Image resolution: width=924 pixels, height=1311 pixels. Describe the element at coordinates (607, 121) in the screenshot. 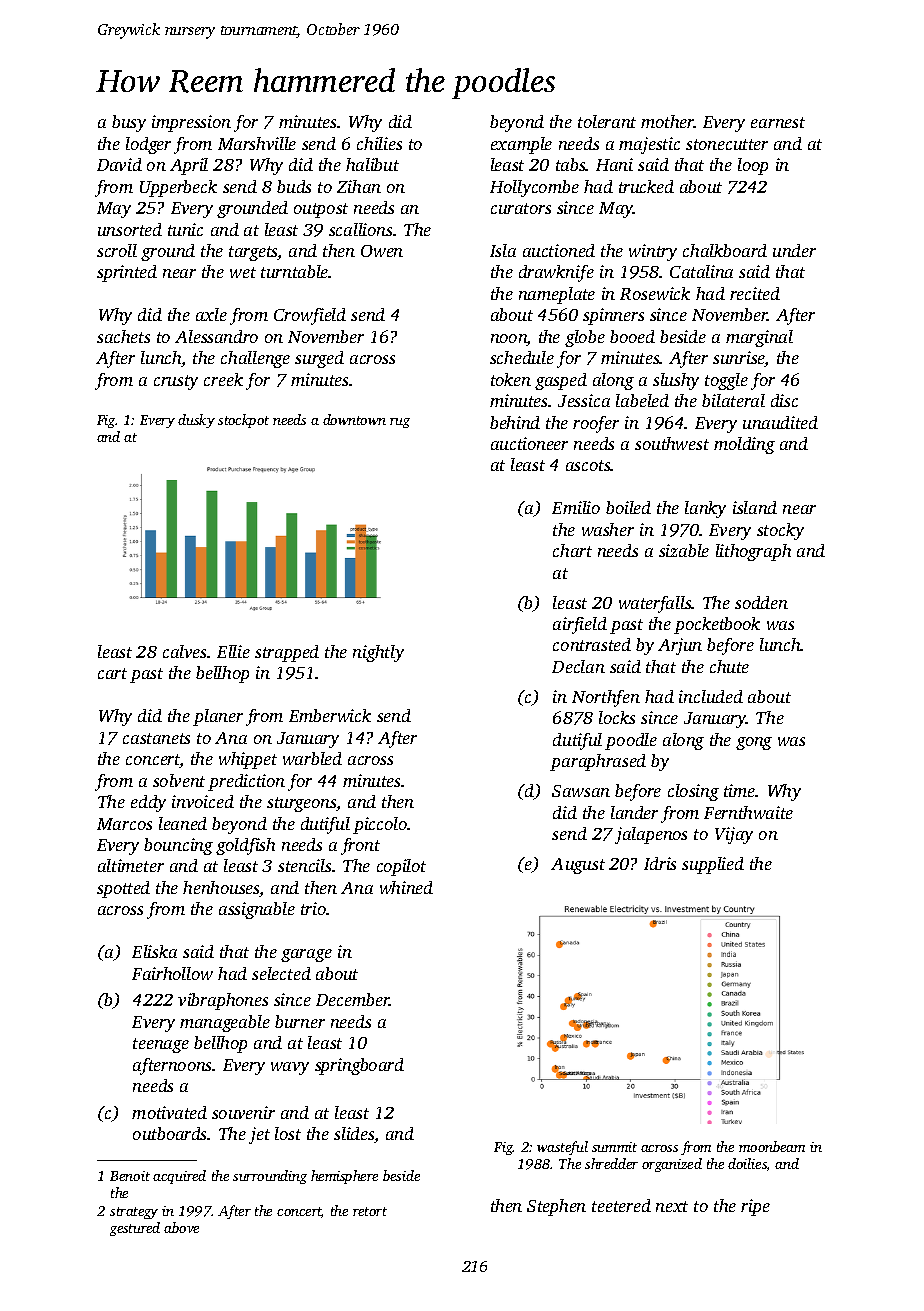

I see `tolerant` at that location.
